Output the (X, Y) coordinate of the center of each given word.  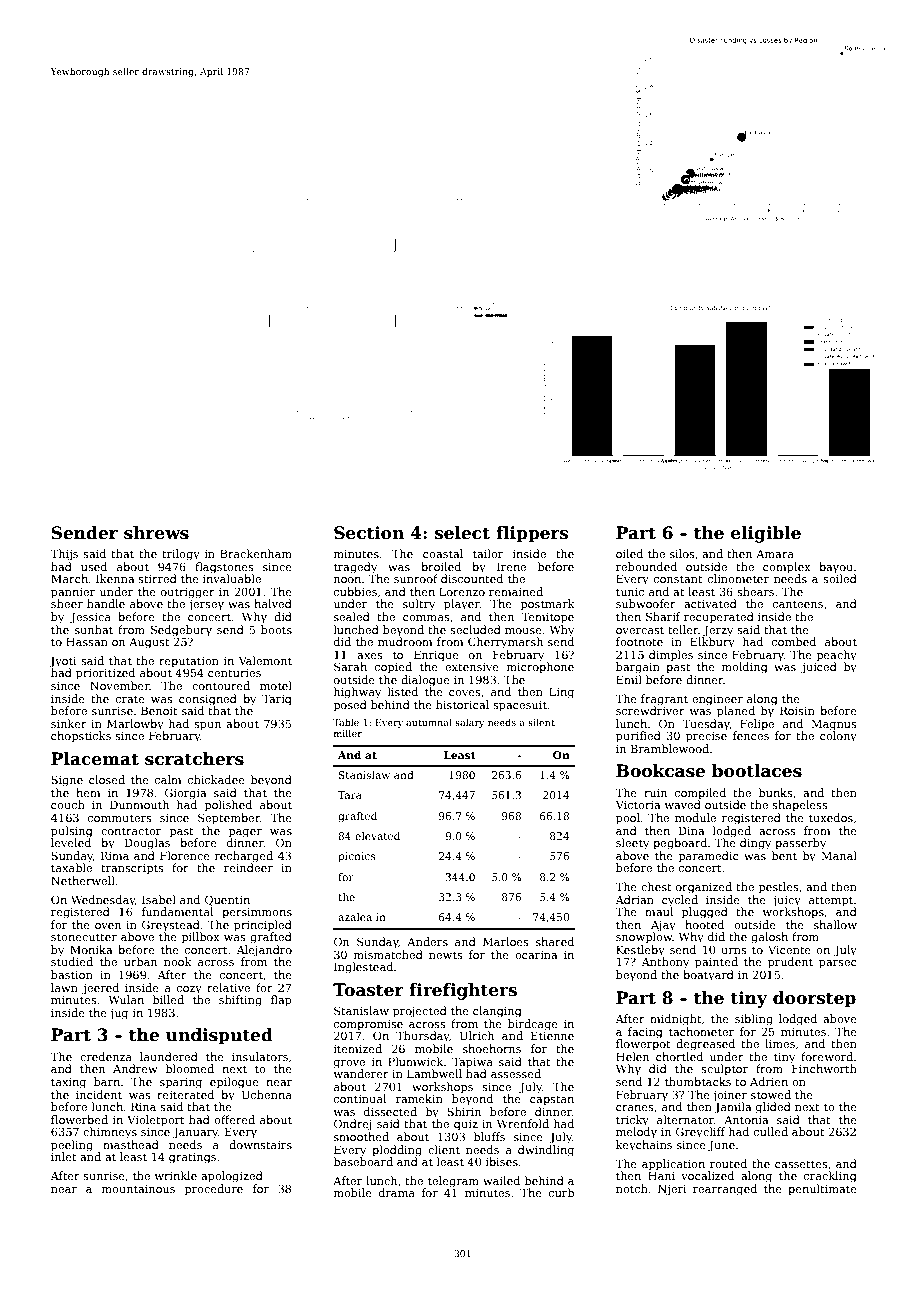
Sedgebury (181, 631)
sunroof (416, 578)
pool (628, 819)
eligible (766, 534)
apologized (232, 1177)
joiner (729, 1096)
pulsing (72, 832)
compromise (368, 1025)
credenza (106, 1056)
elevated (377, 836)
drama (397, 1192)
